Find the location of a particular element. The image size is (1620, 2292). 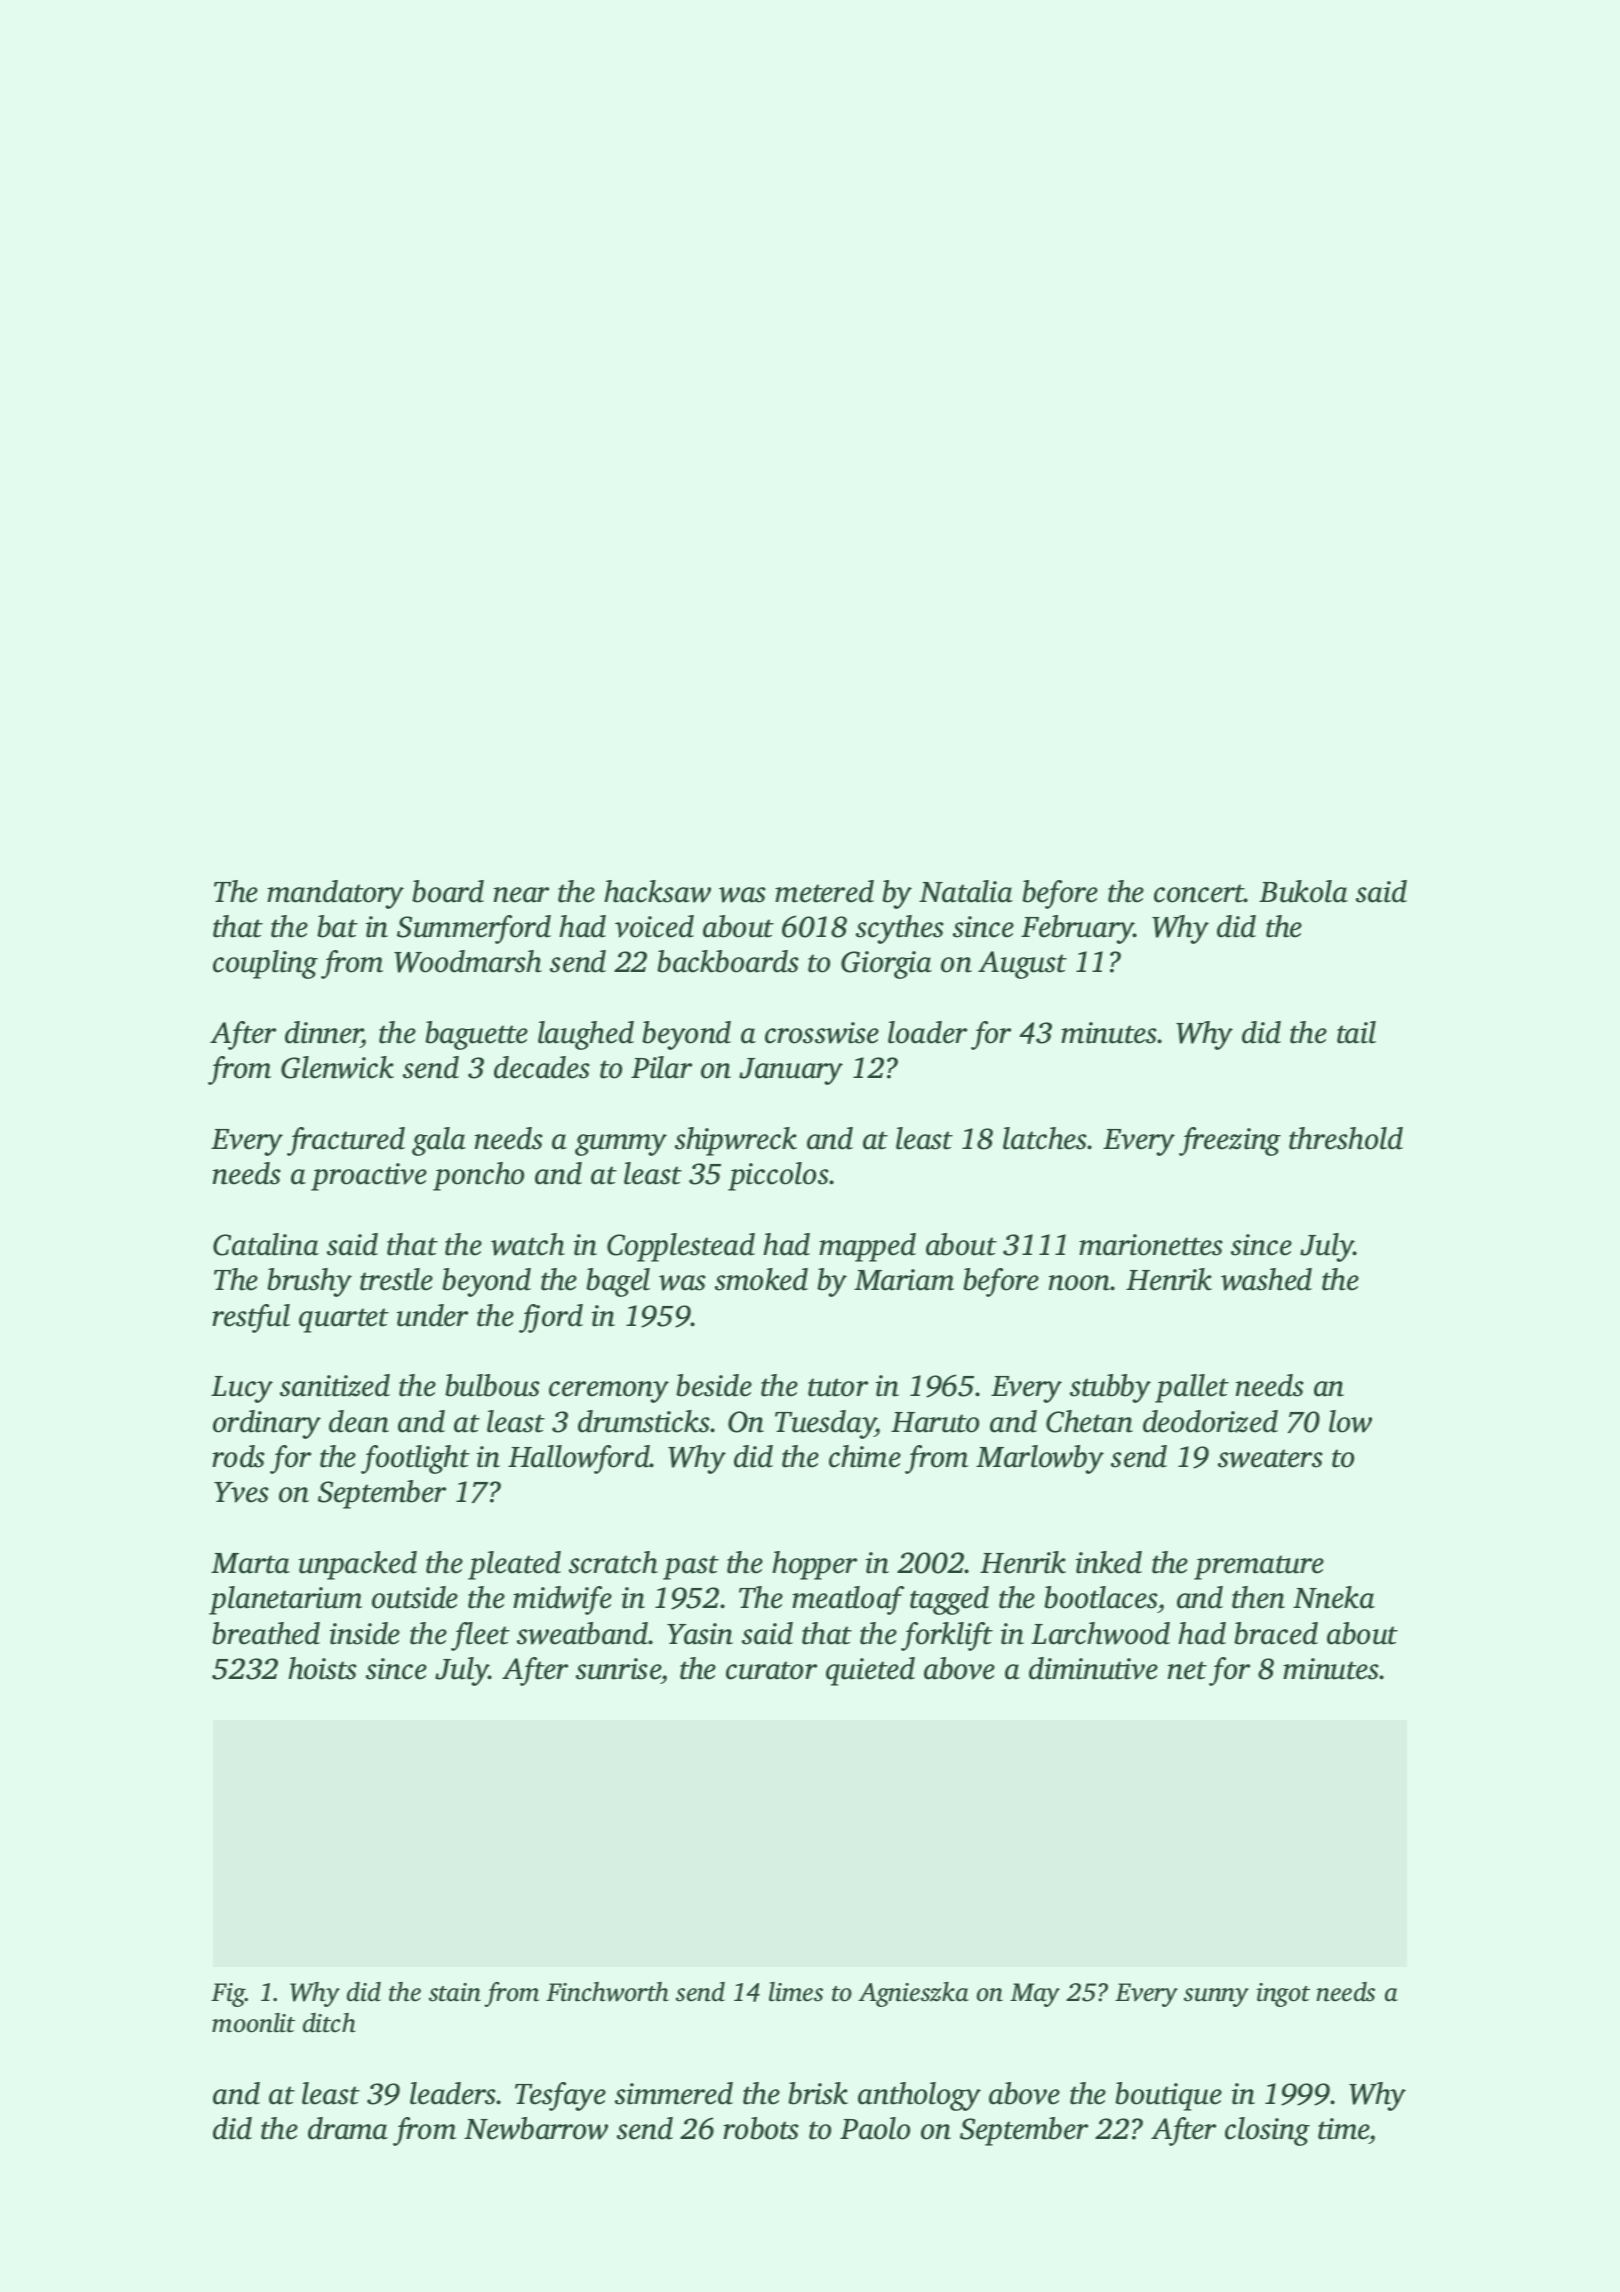

drama is located at coordinates (348, 2128).
